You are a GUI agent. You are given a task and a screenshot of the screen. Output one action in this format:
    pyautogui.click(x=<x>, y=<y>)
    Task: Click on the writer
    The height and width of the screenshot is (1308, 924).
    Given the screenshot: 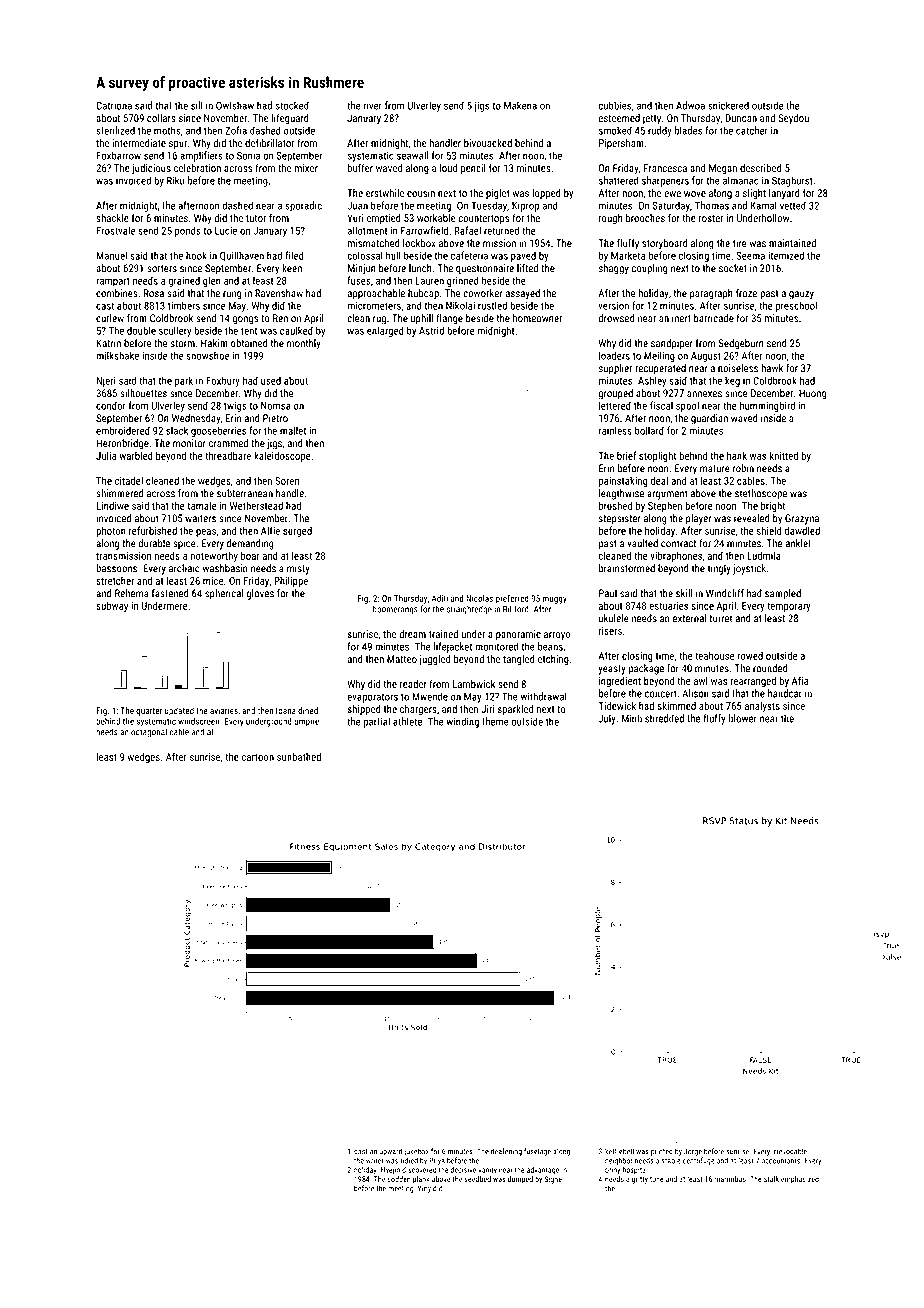 What is the action you would take?
    pyautogui.click(x=375, y=1161)
